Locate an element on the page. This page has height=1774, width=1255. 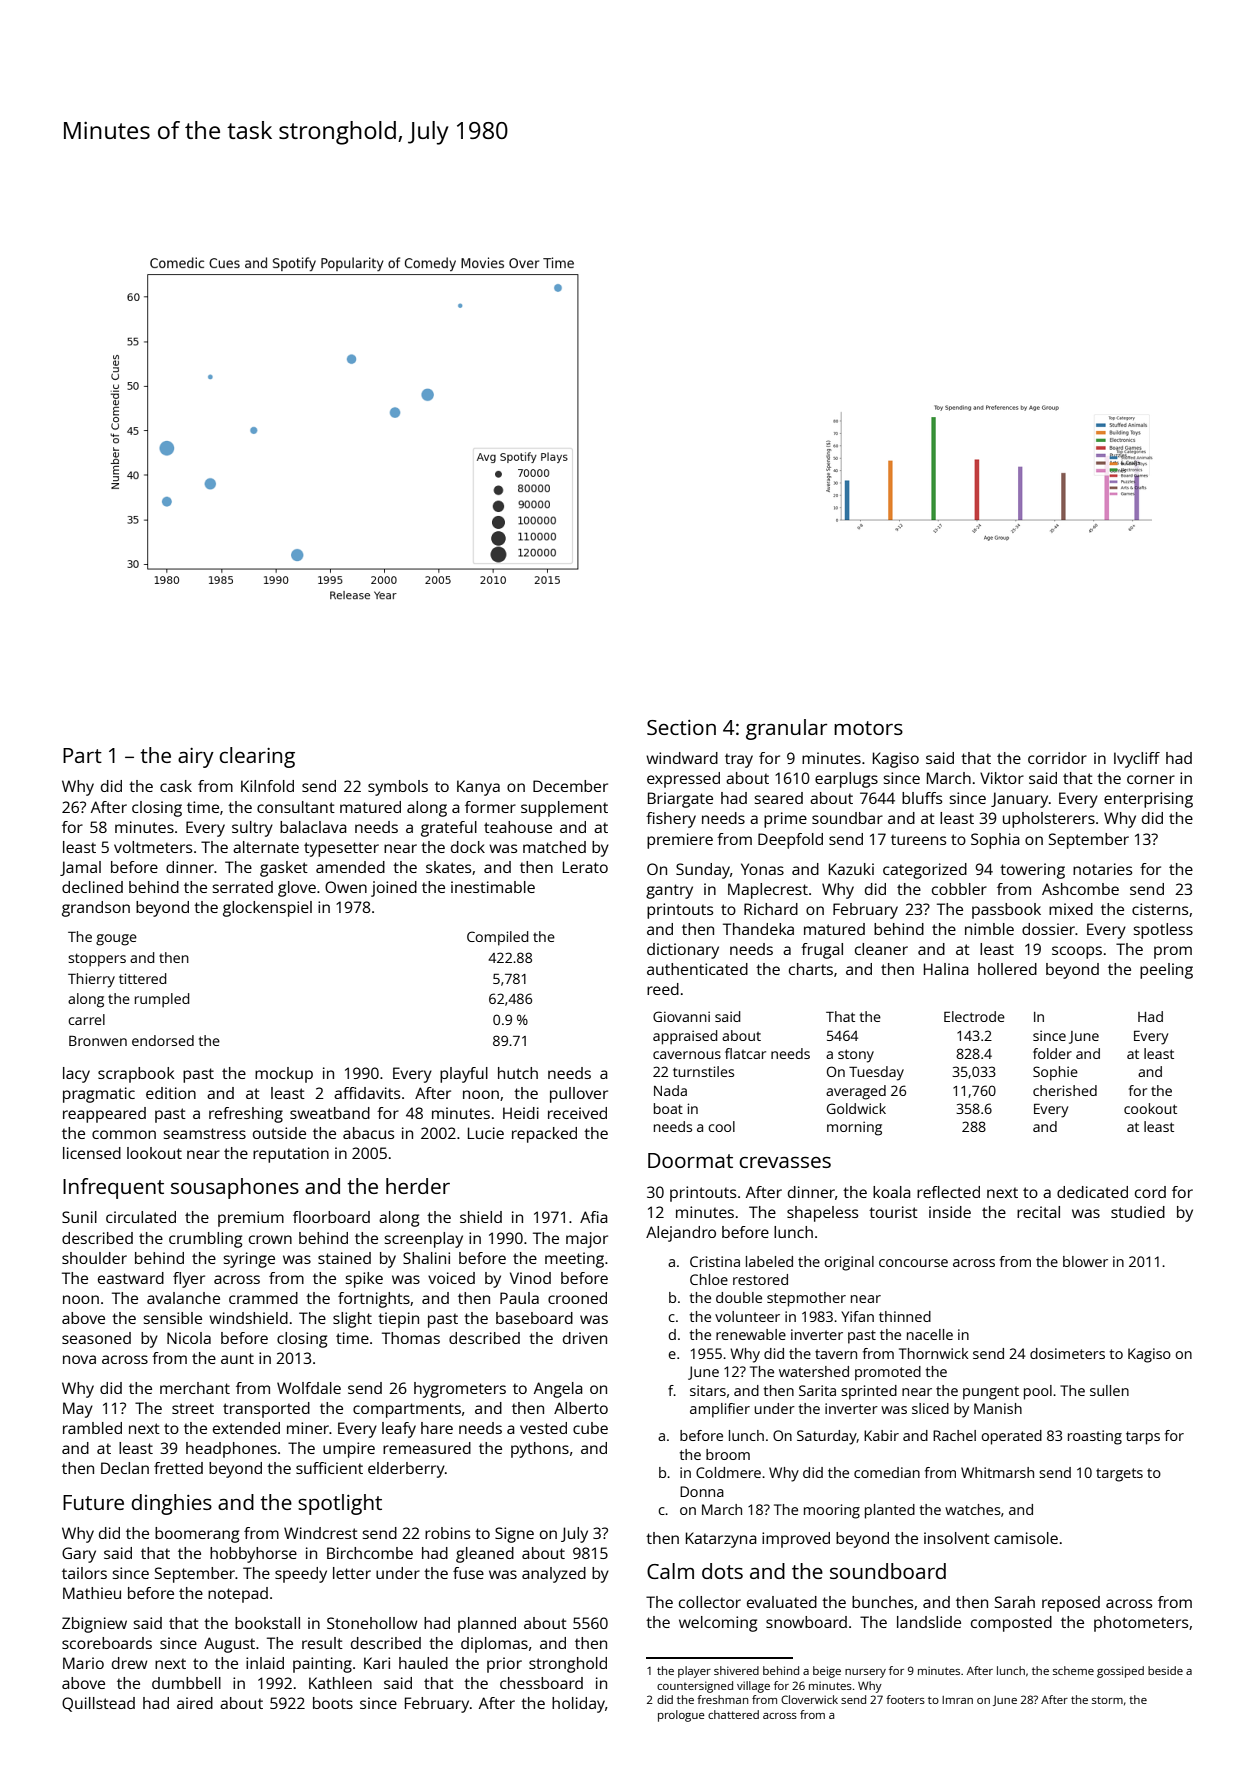
granular is located at coordinates (786, 729).
